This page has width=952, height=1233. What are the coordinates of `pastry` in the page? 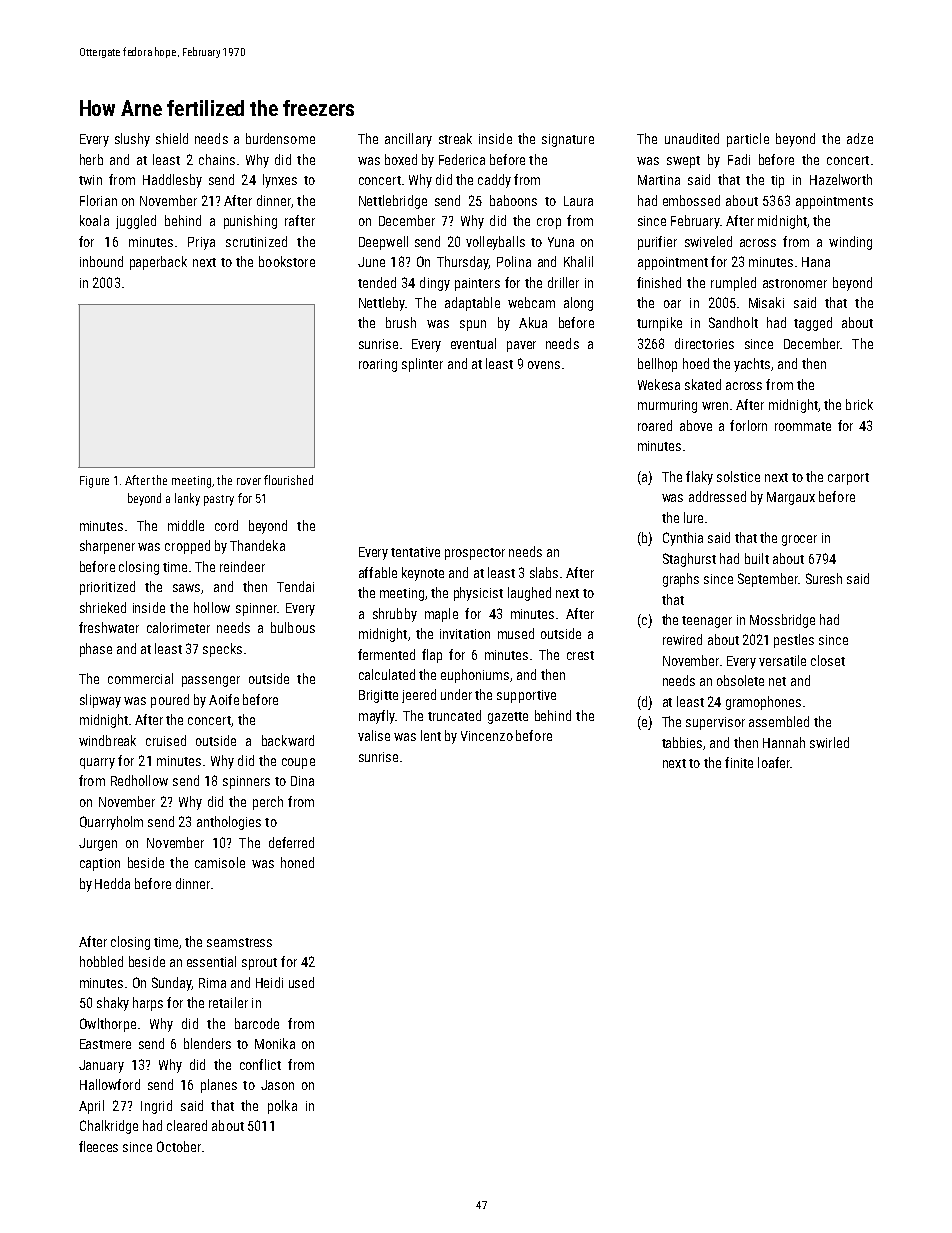 It's located at (219, 500).
